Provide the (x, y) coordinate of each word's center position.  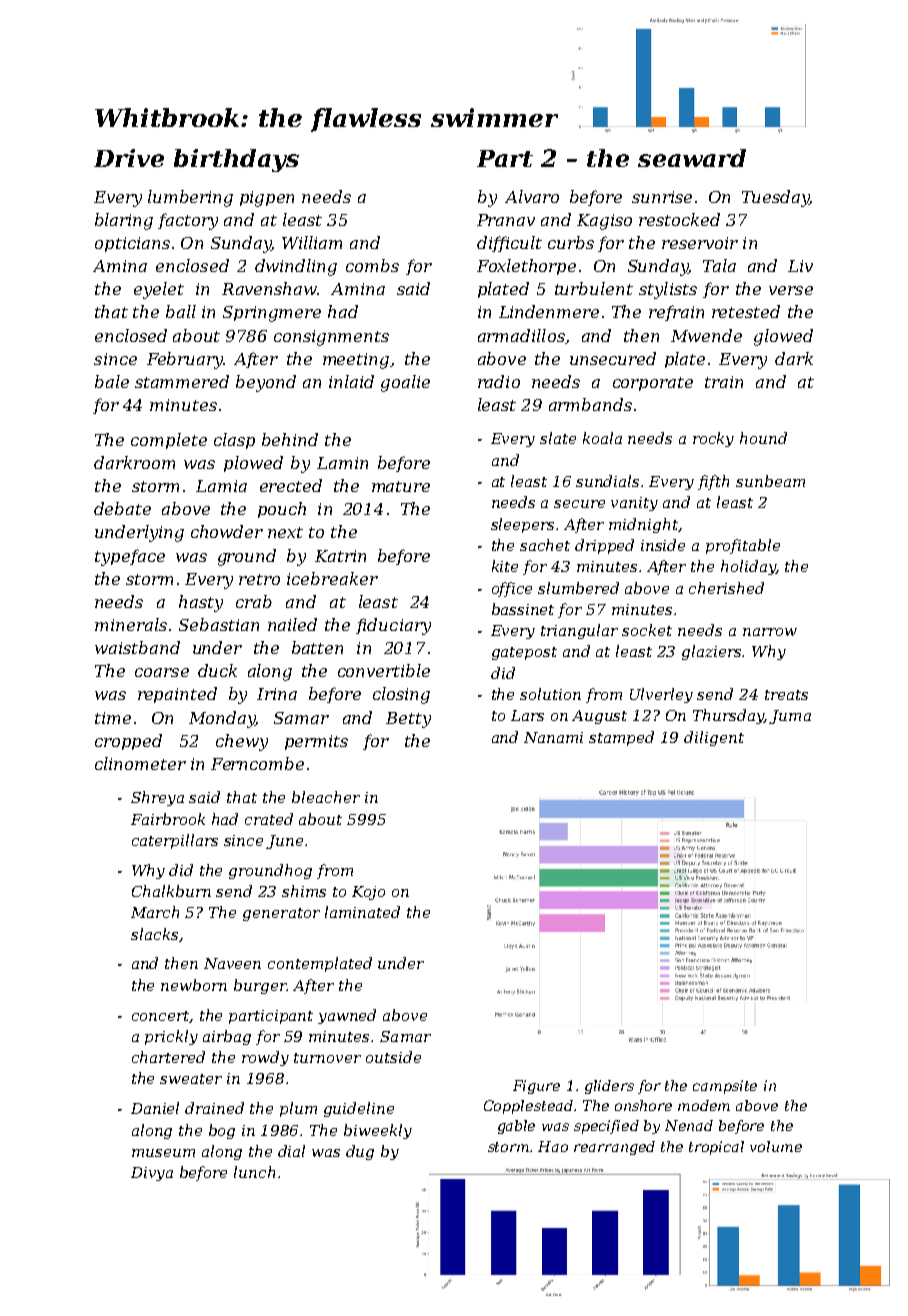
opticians (132, 244)
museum (163, 1153)
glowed (783, 337)
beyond (266, 383)
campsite (725, 1087)
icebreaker (332, 578)
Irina (277, 694)
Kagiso (604, 222)
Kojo (368, 893)
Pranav (506, 220)
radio (499, 381)
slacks (154, 934)
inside (663, 545)
